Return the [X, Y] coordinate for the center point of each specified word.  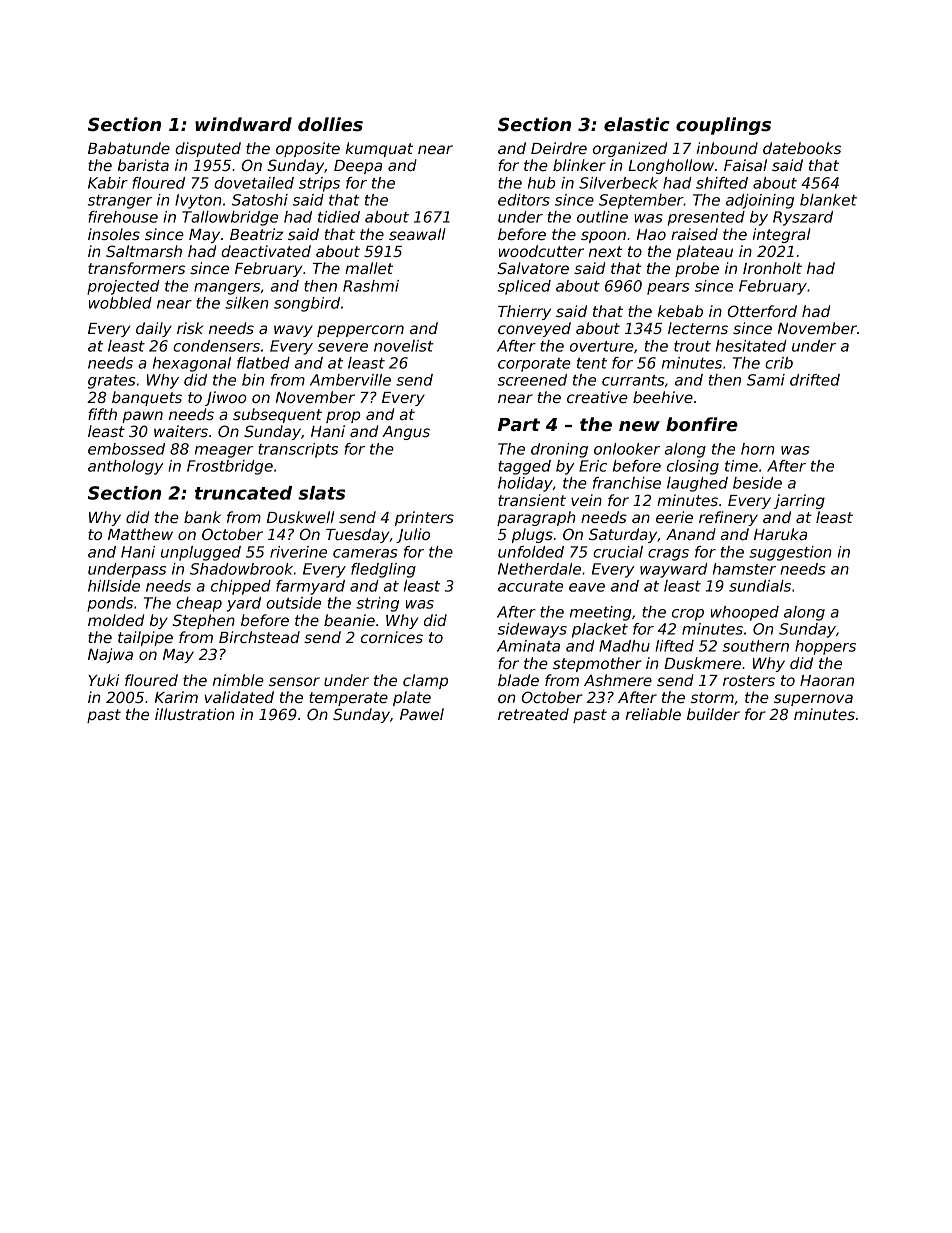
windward [243, 124]
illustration [194, 714]
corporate [534, 365]
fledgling [383, 570]
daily [154, 329]
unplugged [201, 553]
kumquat [379, 149]
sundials [760, 586]
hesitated [751, 346]
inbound [727, 148]
